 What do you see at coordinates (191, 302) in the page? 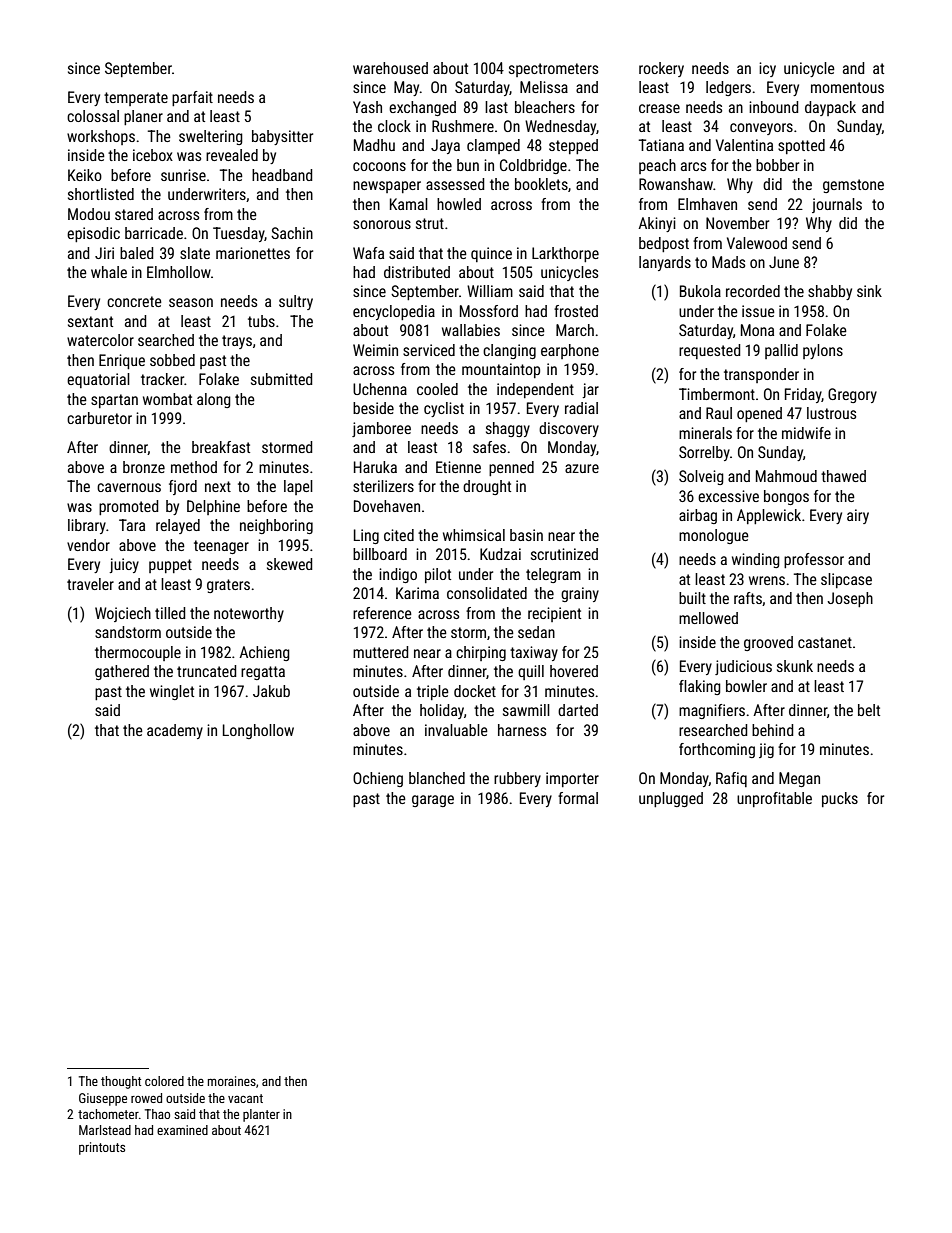
I see `season` at bounding box center [191, 302].
